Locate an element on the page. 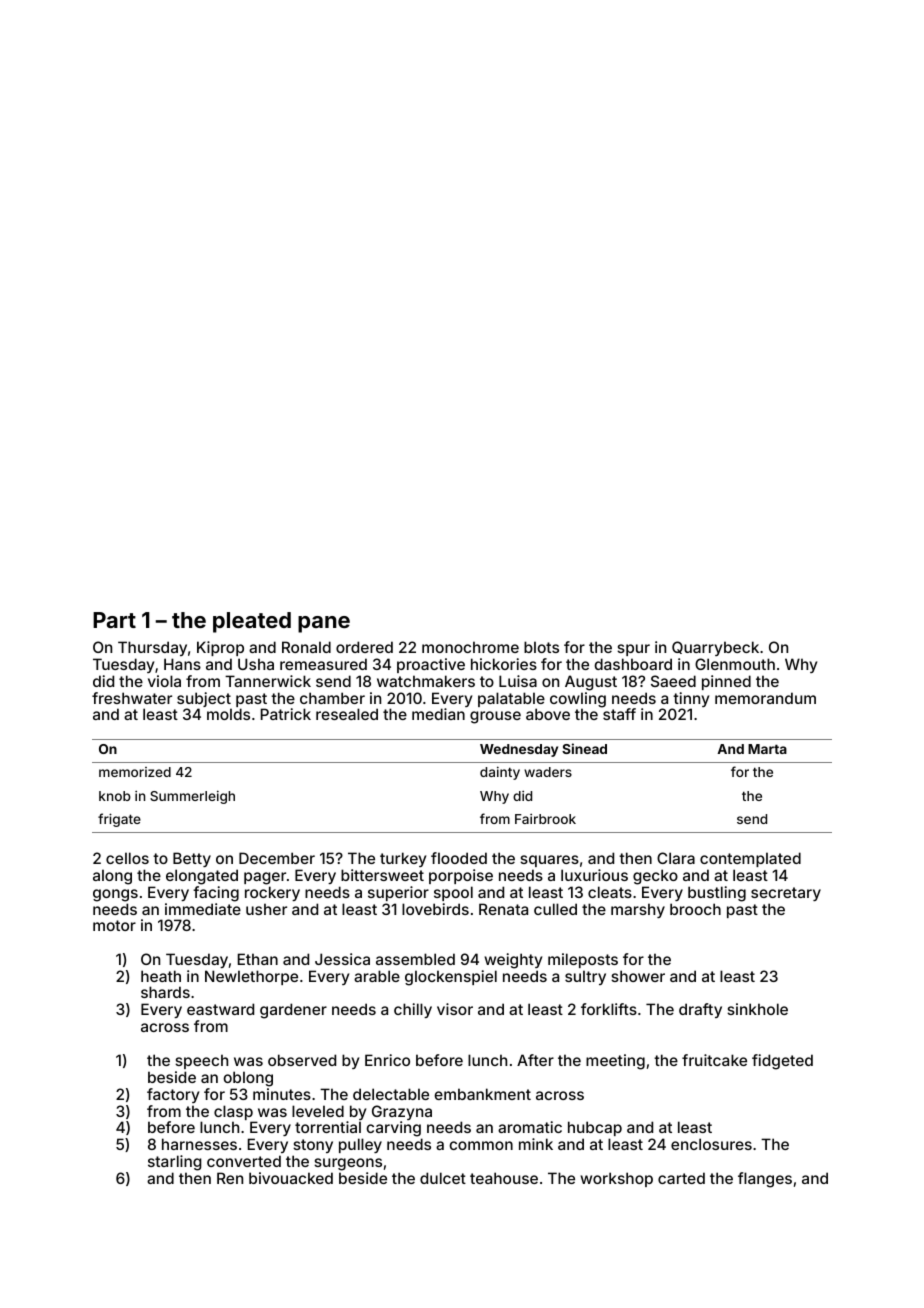 The height and width of the document is (1308, 924). bittersweet is located at coordinates (382, 875).
